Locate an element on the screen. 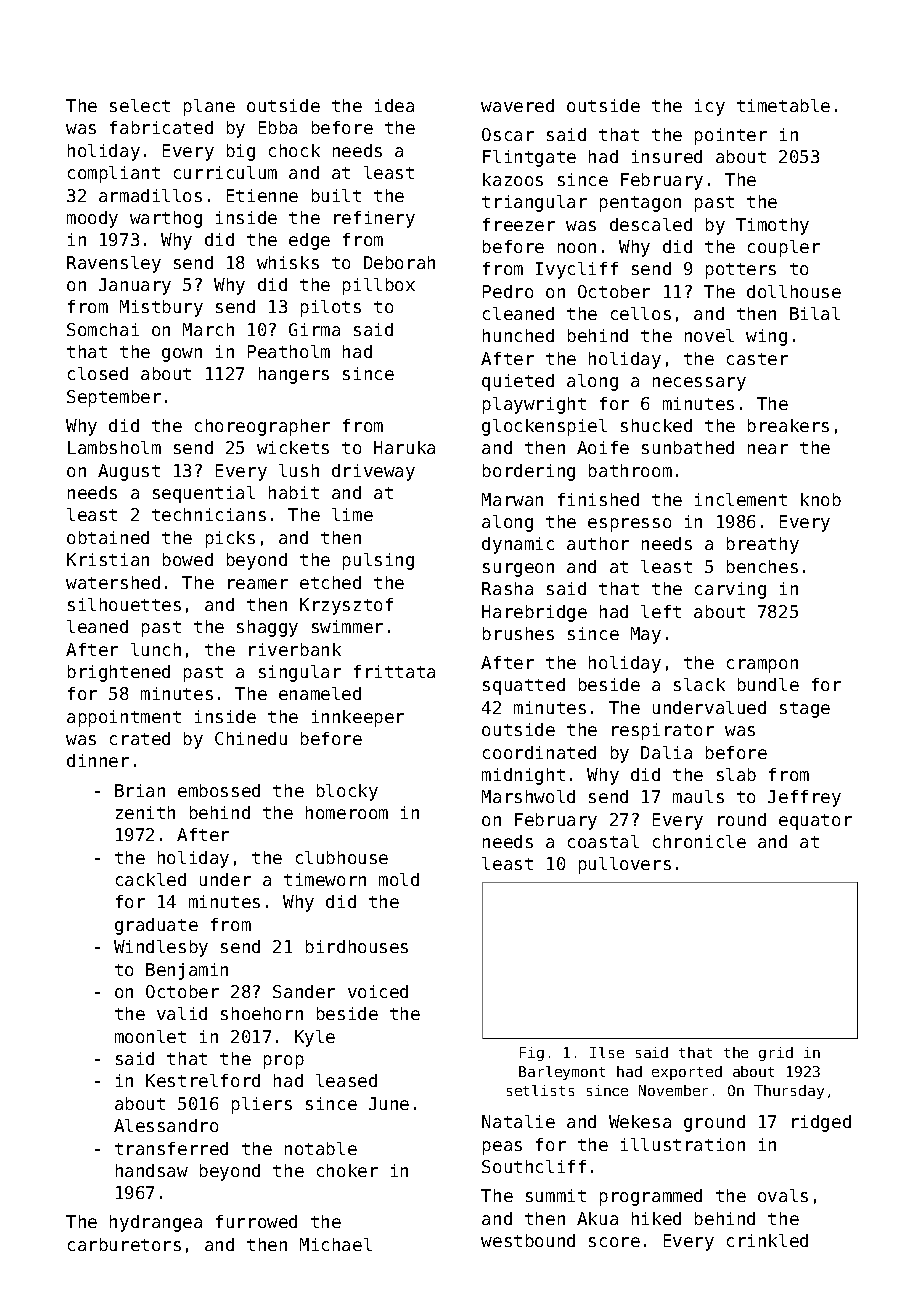 This screenshot has height=1314, width=924. September is located at coordinates (114, 398).
